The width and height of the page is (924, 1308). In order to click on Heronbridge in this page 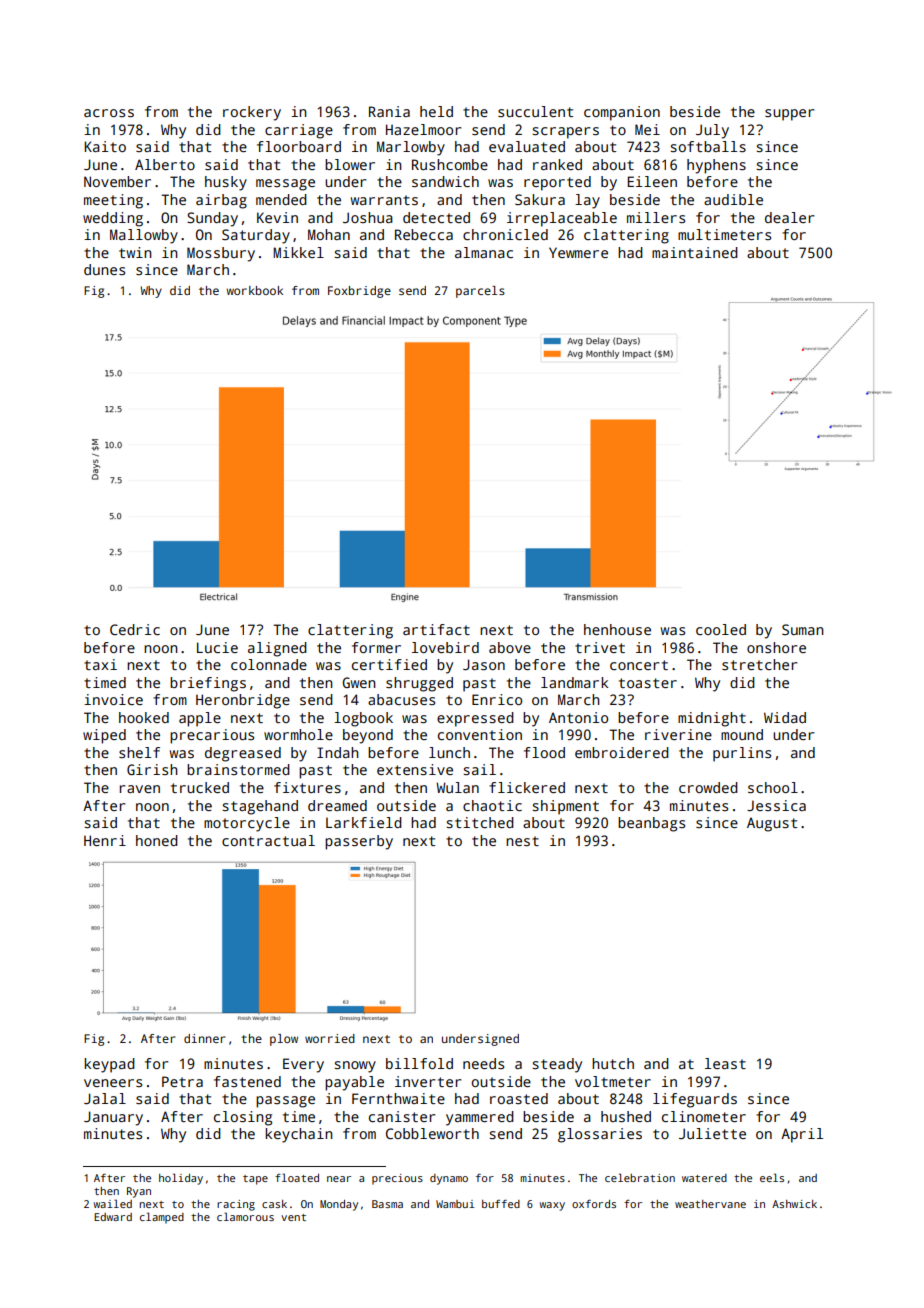, I will do `click(243, 701)`.
